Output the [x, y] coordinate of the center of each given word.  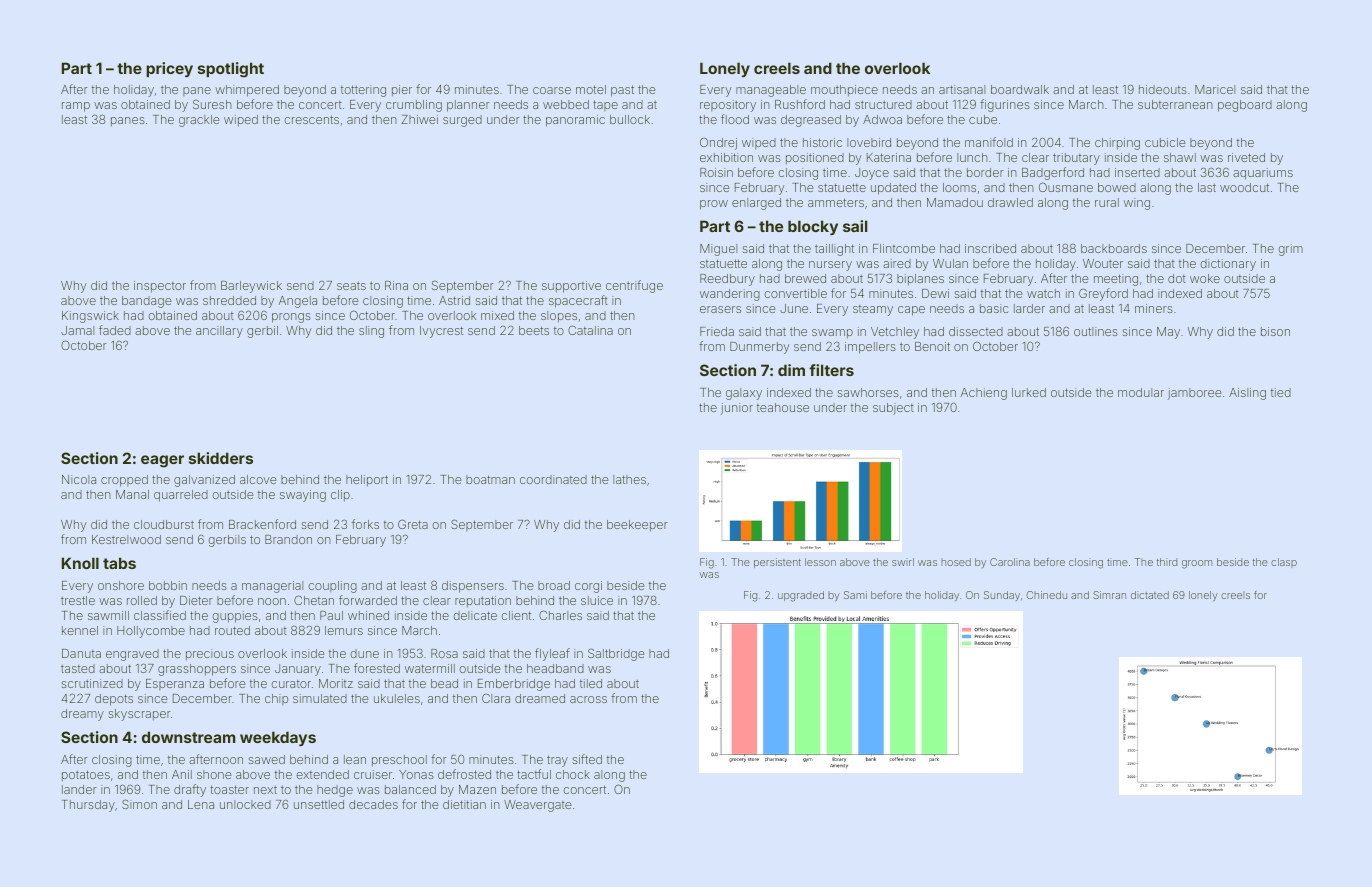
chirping [1117, 144]
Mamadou [955, 202]
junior [737, 409]
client [516, 615]
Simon [139, 804]
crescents [312, 119]
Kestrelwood [126, 539]
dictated [1150, 595]
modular [1141, 392]
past [622, 91]
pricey [169, 69]
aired [897, 263]
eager [162, 461]
